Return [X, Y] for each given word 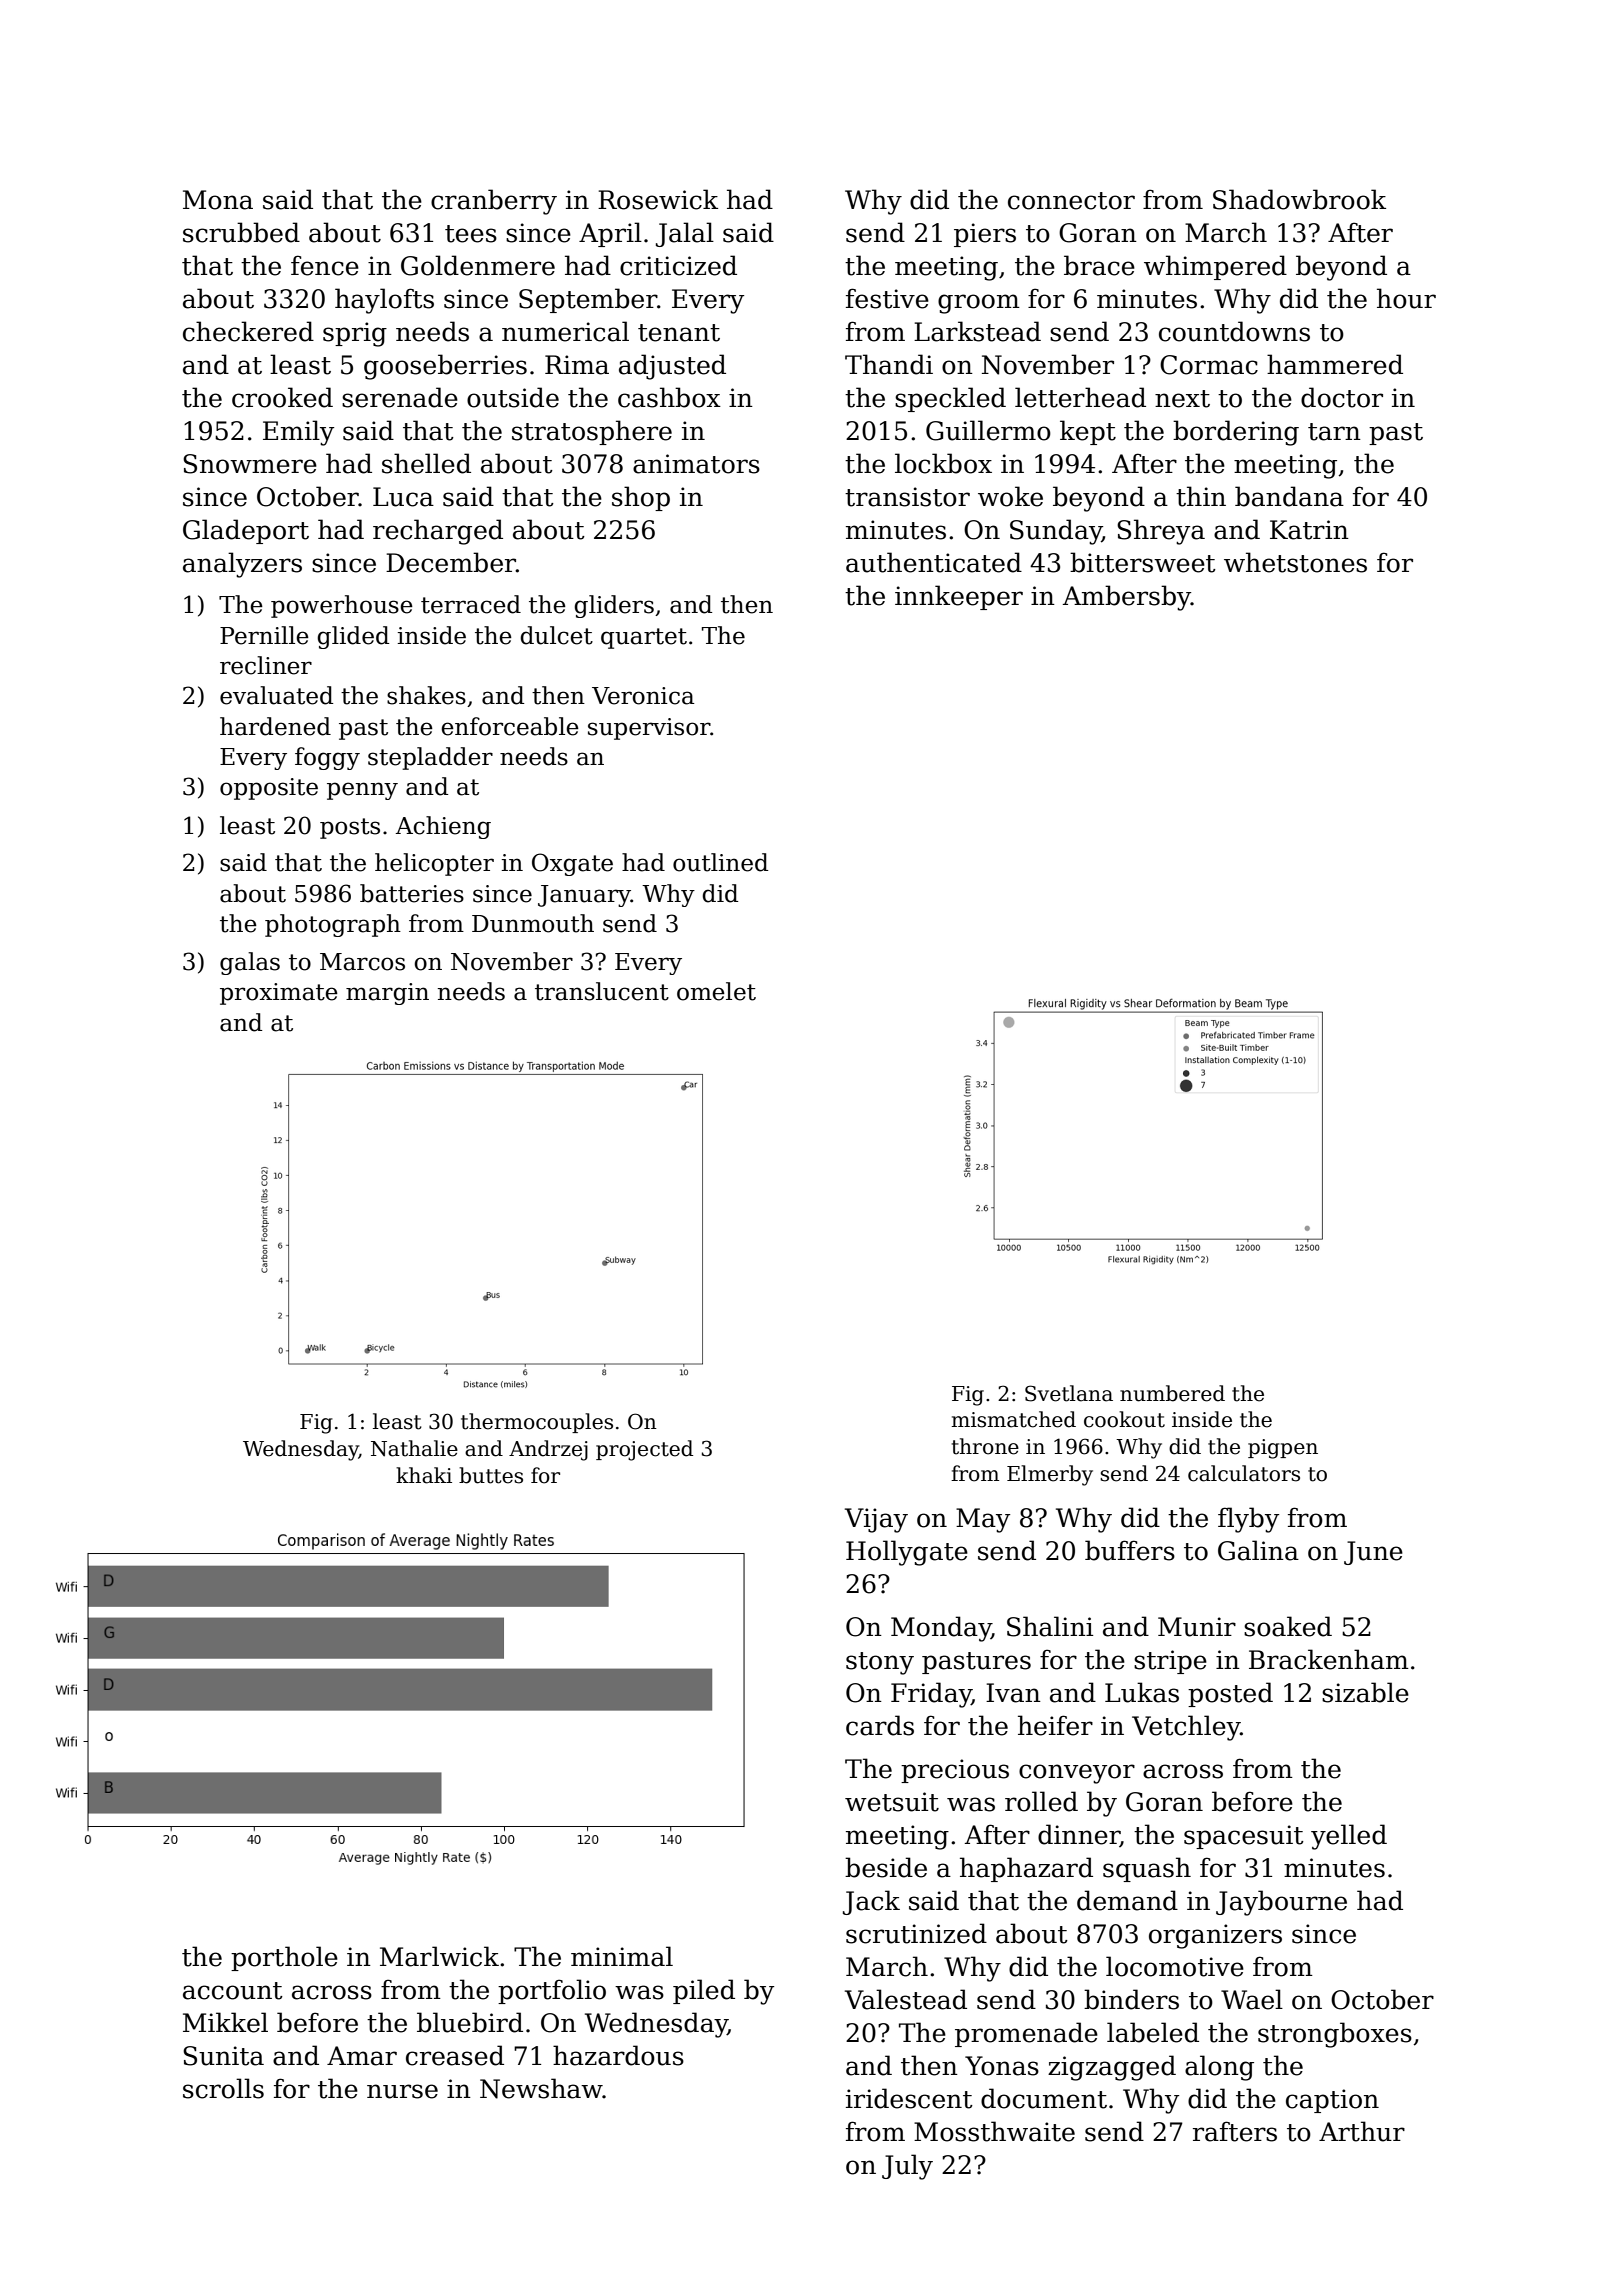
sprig [355, 334]
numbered [1172, 1393]
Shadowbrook [1299, 199]
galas [250, 963]
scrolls [223, 2088]
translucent [602, 991]
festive [887, 298]
